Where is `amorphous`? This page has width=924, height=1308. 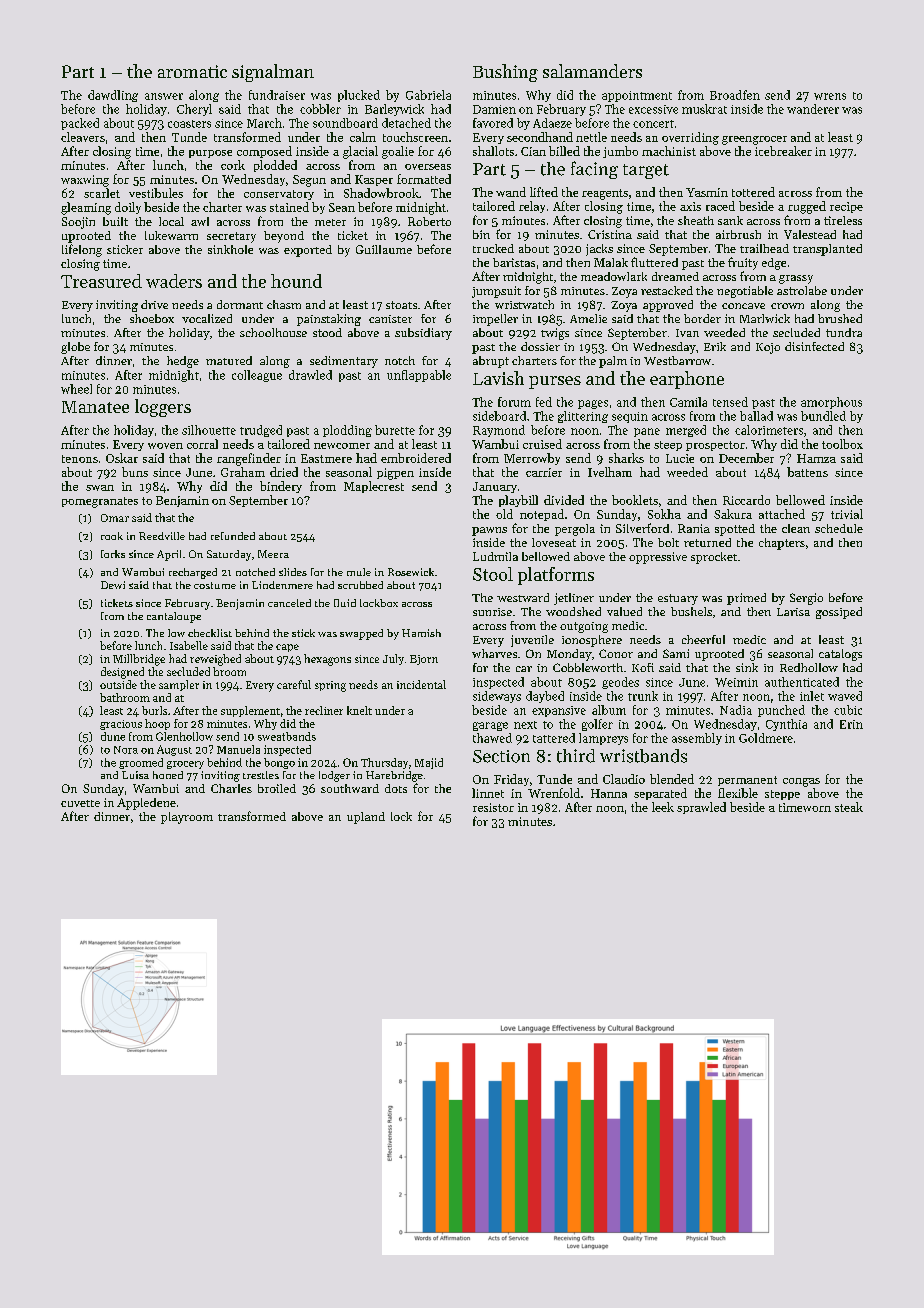
amorphous is located at coordinates (831, 403).
